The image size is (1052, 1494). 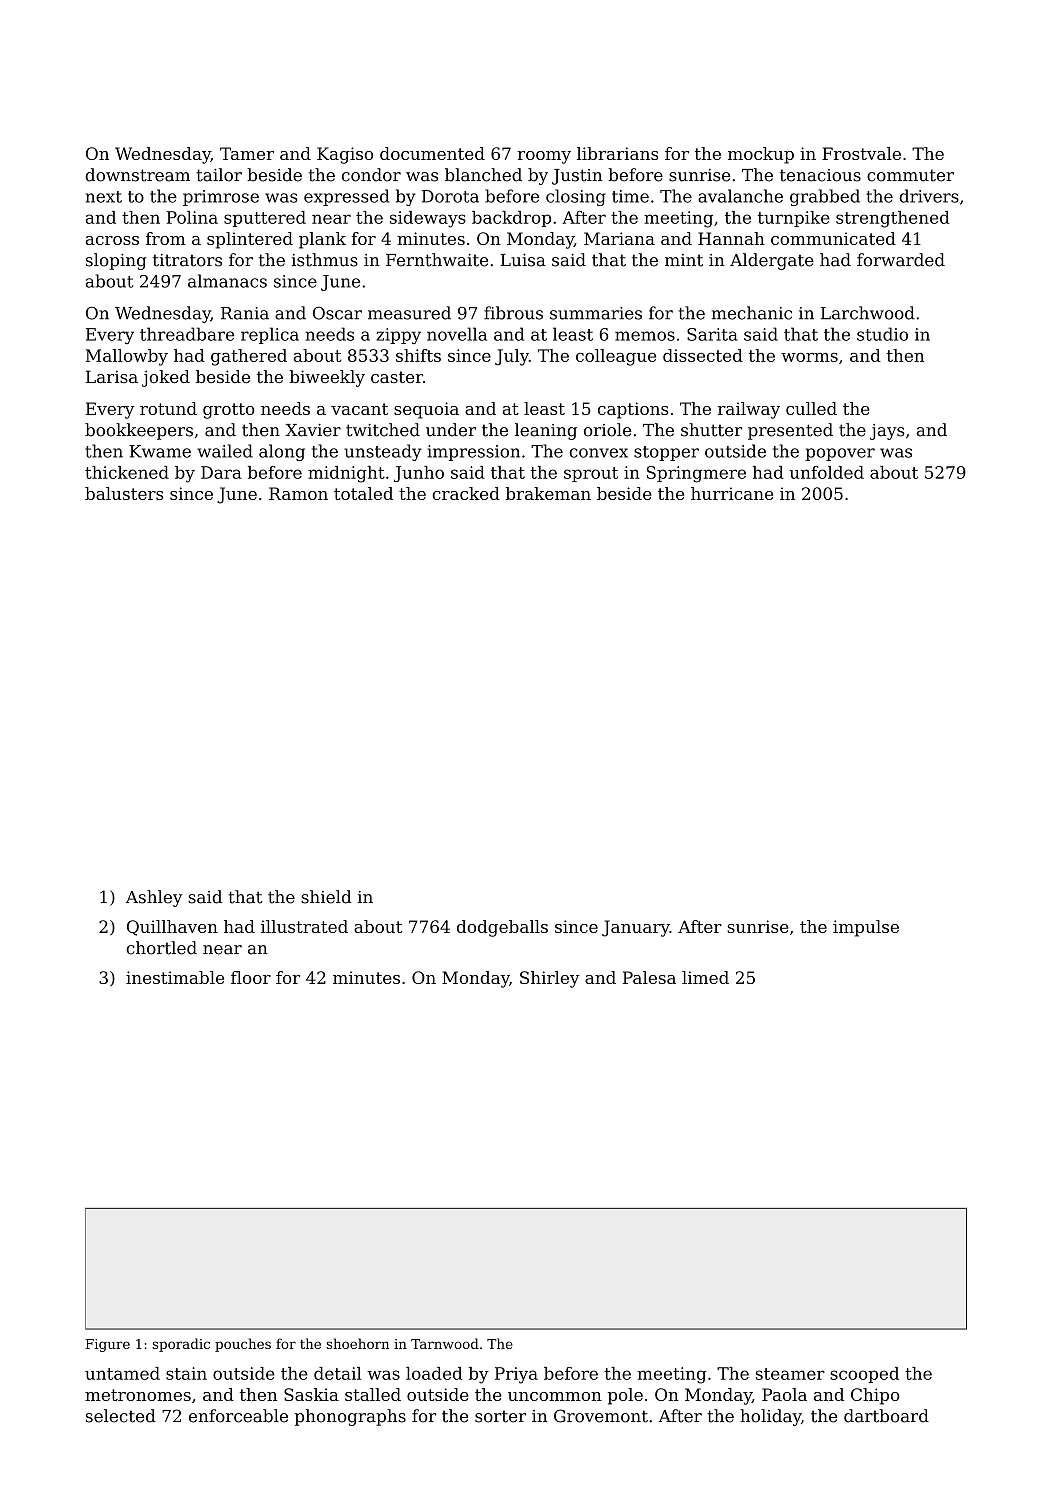 What do you see at coordinates (929, 196) in the screenshot?
I see `drivers` at bounding box center [929, 196].
